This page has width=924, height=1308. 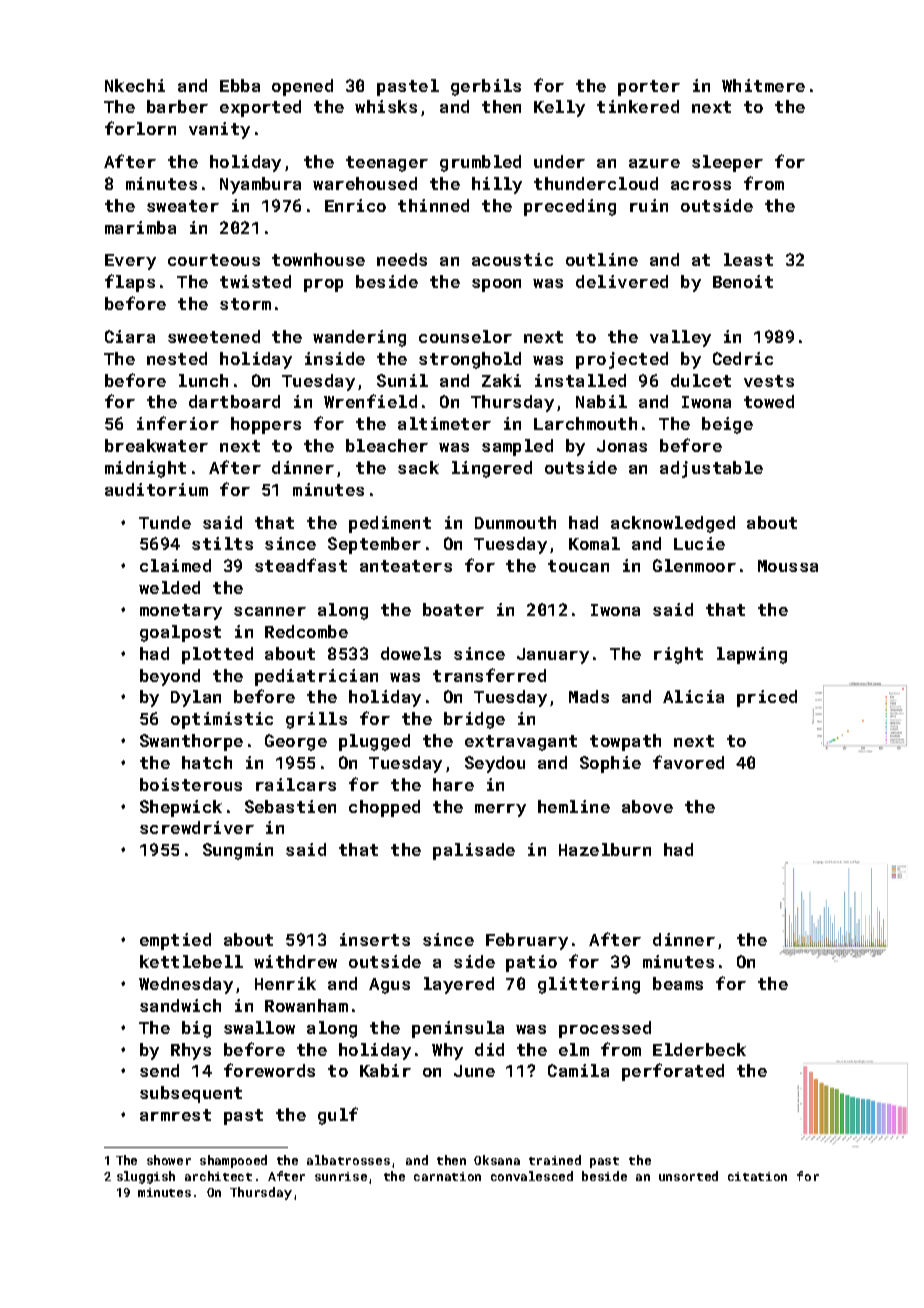 I want to click on gerbils, so click(x=486, y=87).
